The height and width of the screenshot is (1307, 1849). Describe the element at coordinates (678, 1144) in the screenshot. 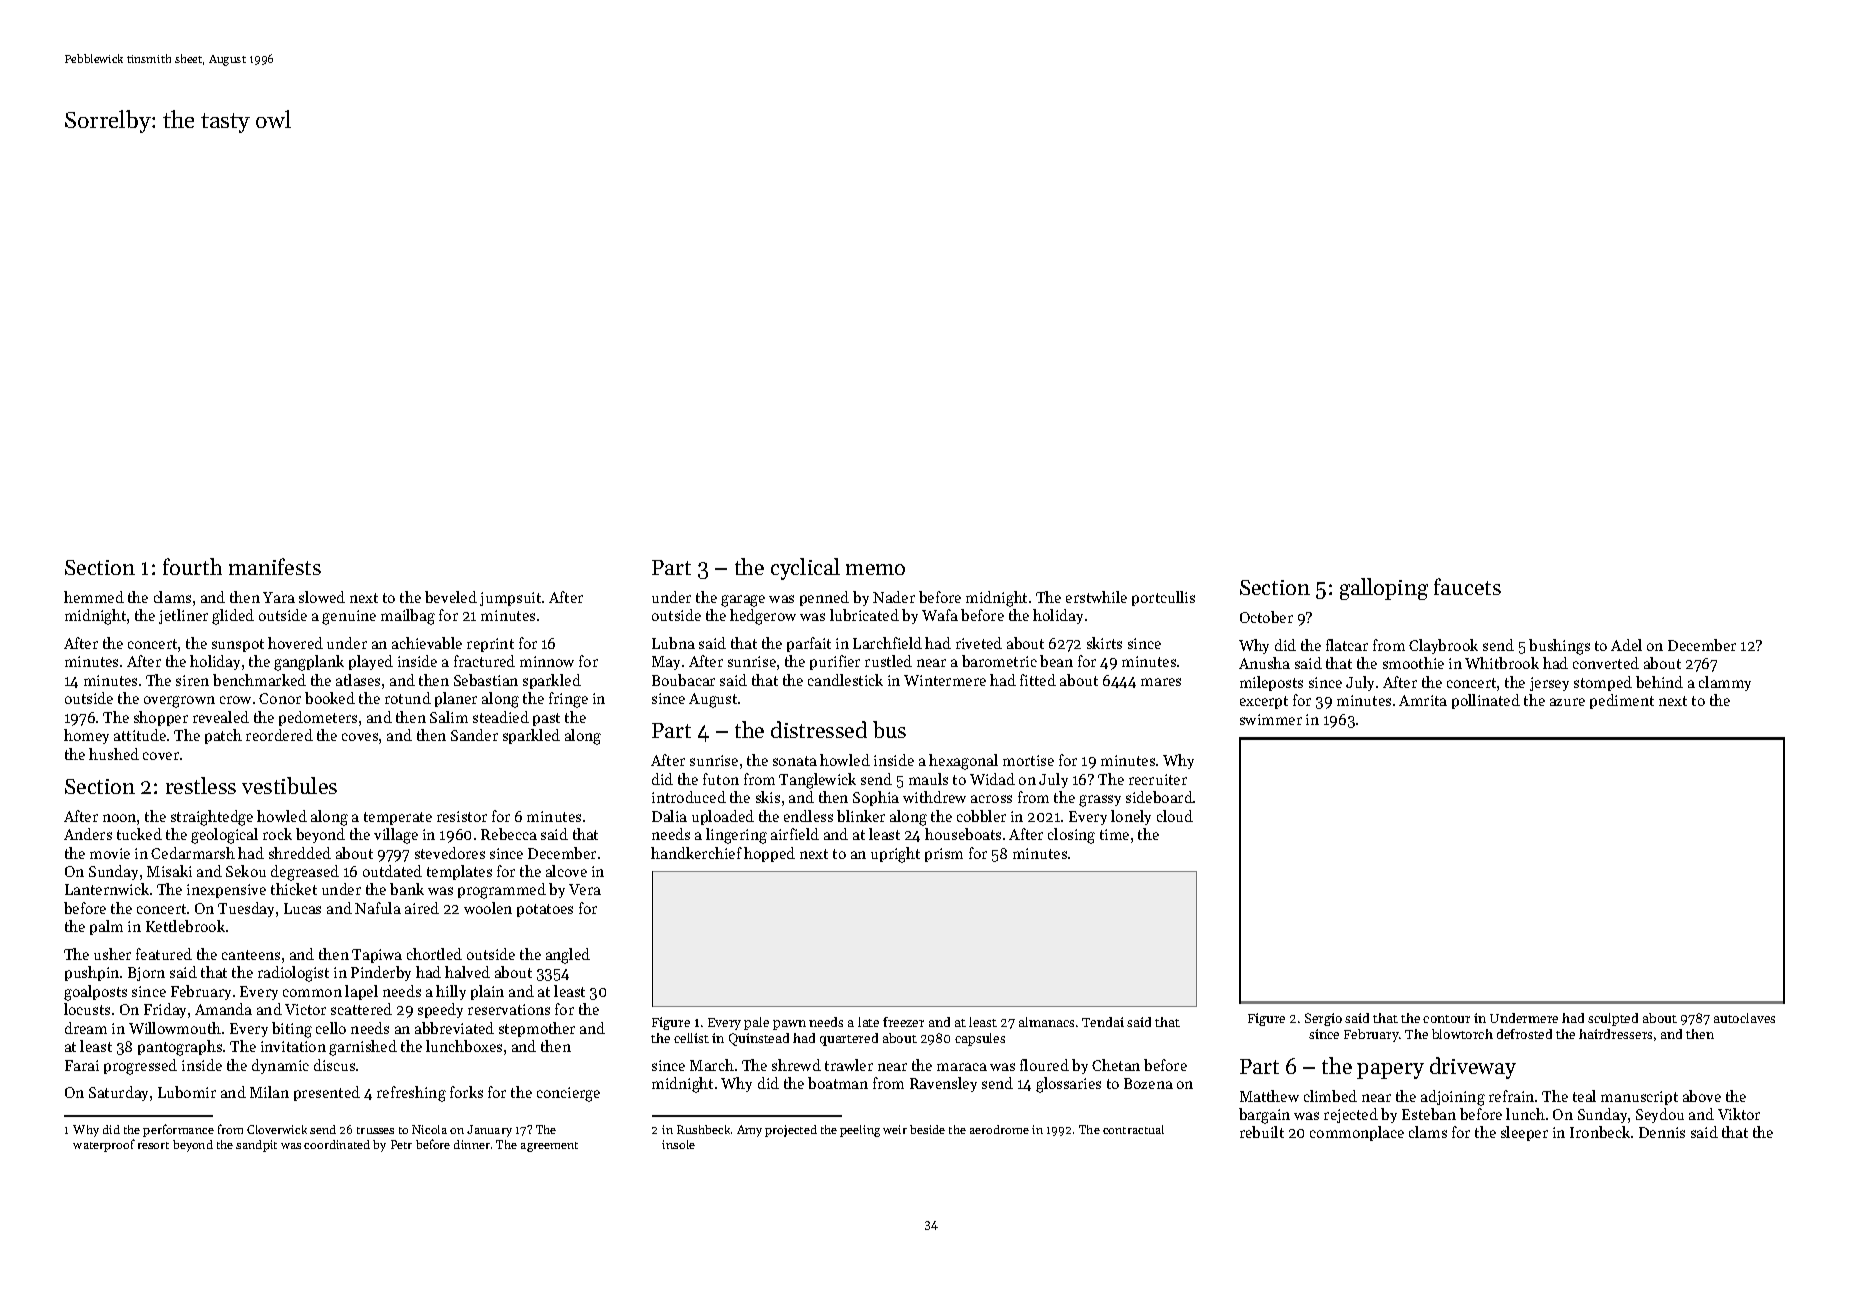

I see `insole` at that location.
